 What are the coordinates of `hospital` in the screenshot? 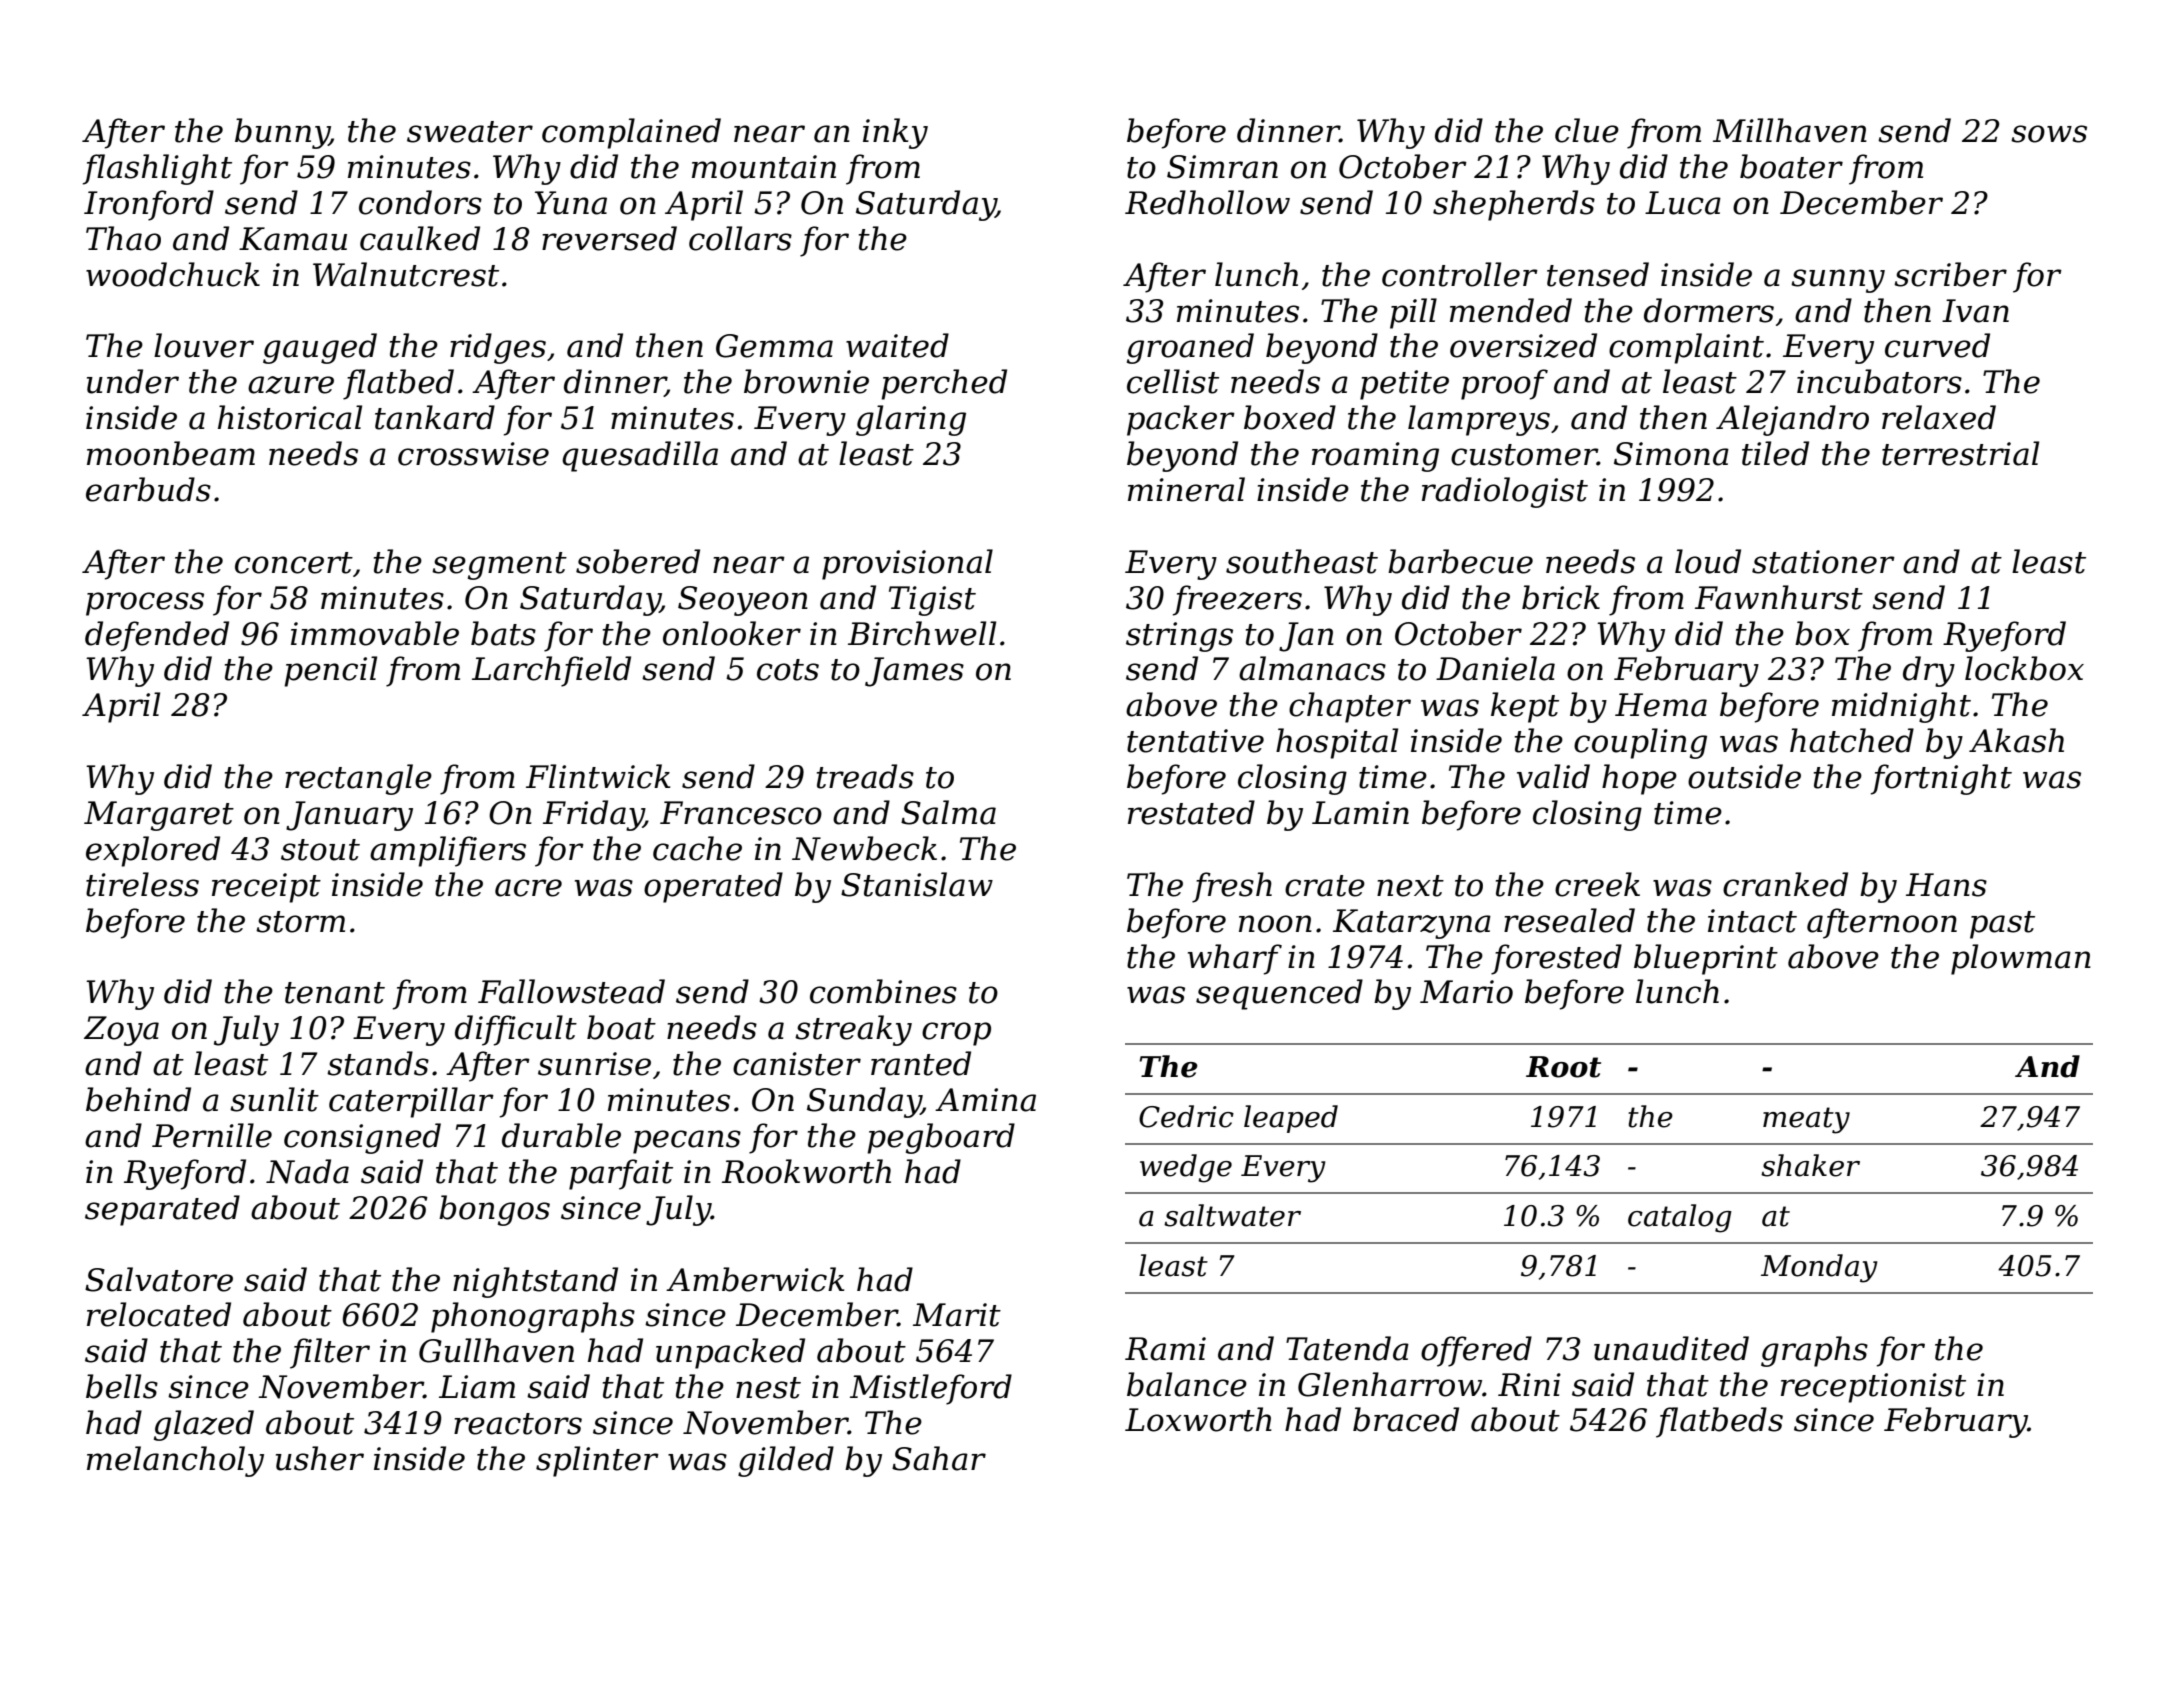 It's located at (1337, 743).
